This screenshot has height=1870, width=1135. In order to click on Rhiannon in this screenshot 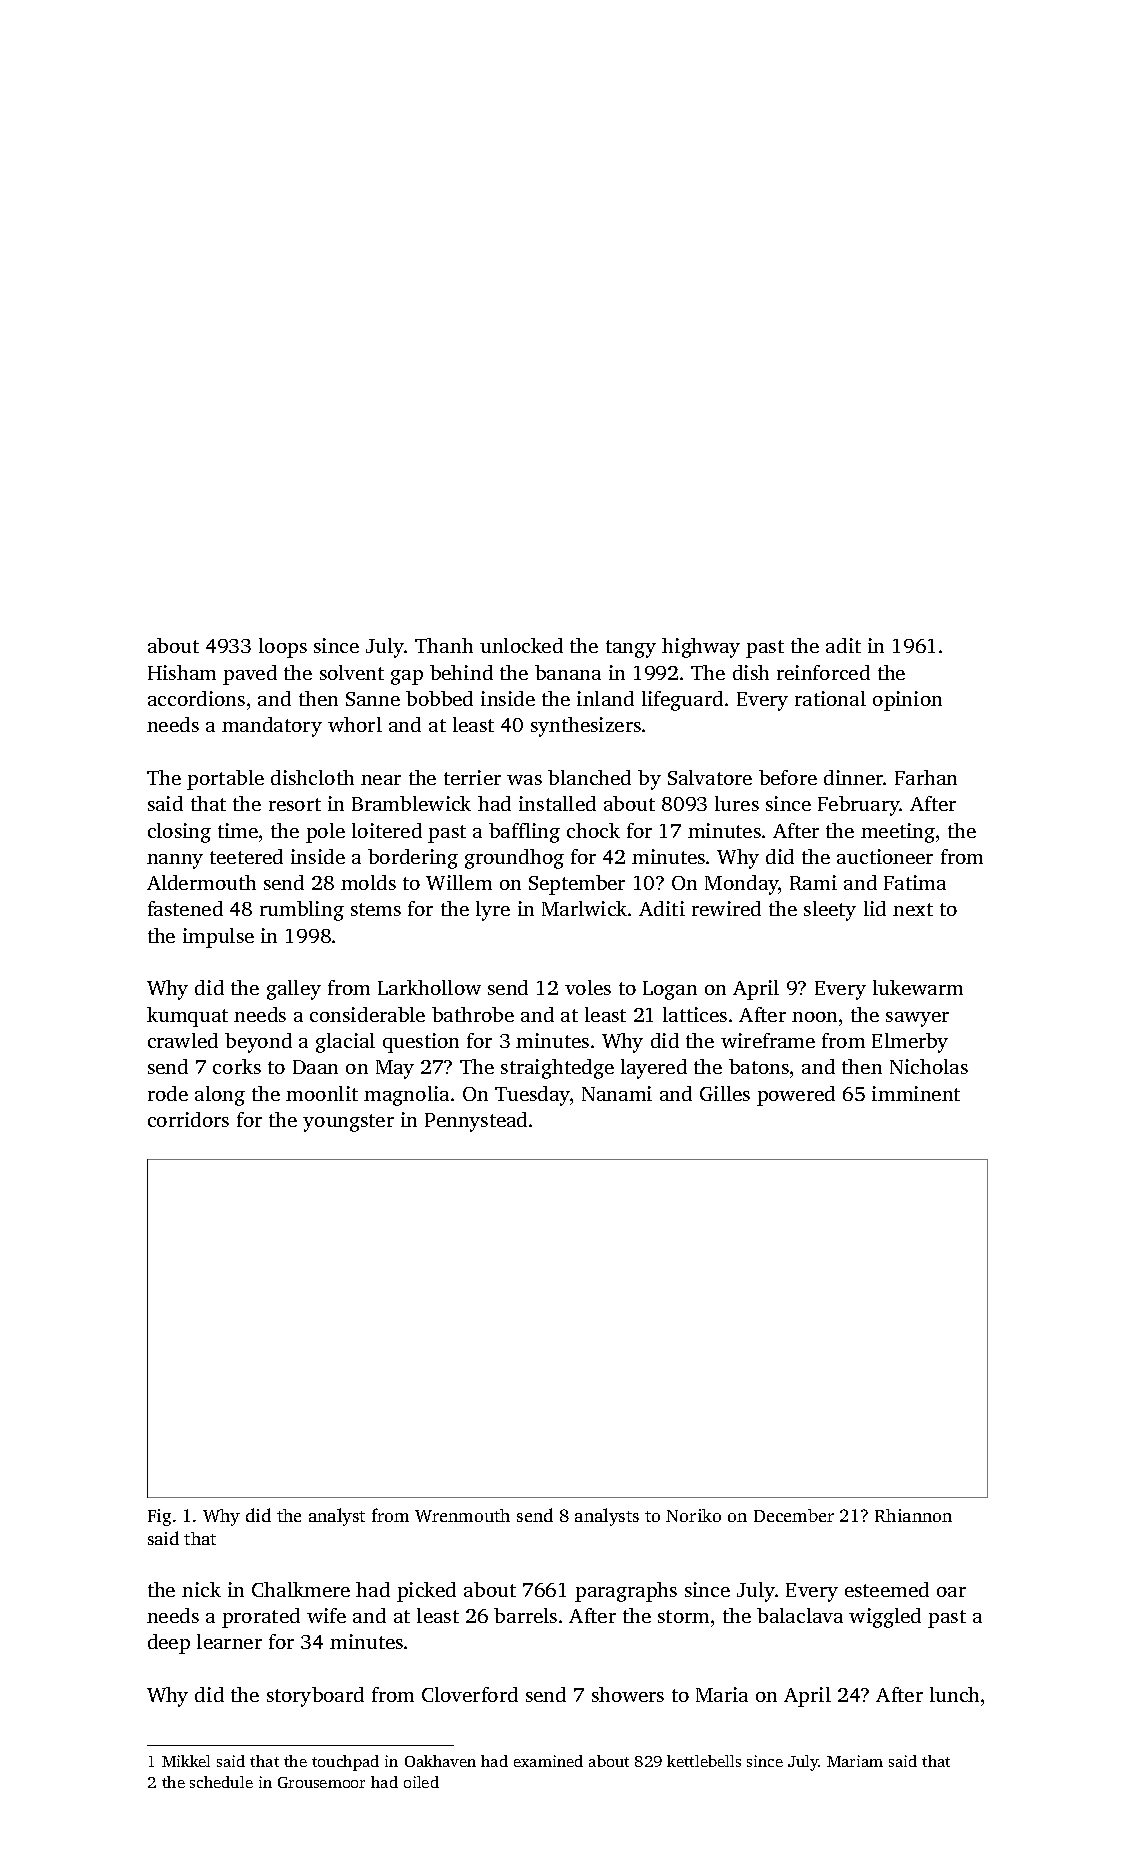, I will do `click(913, 1515)`.
